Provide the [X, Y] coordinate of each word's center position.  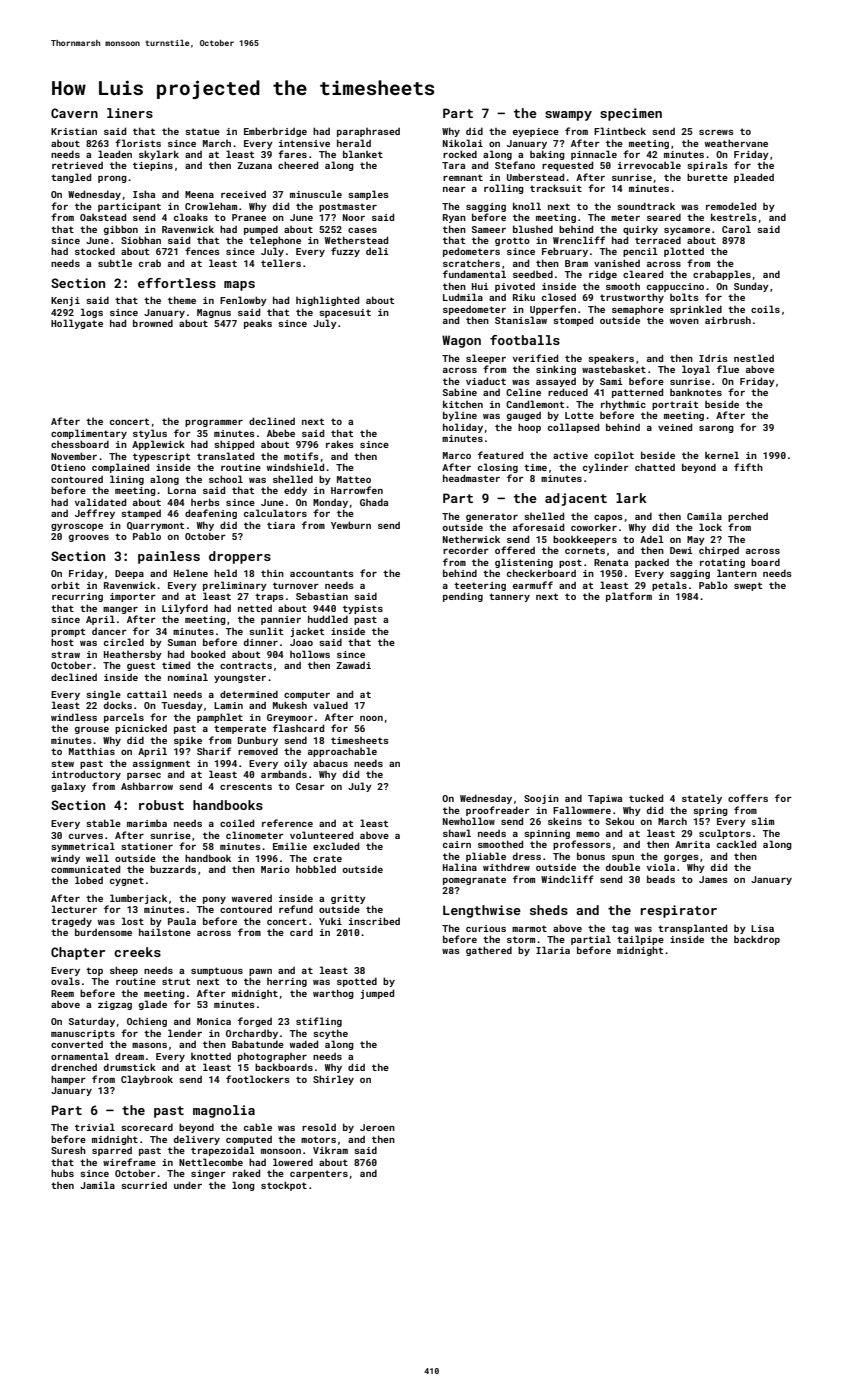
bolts [684, 297]
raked [246, 1173]
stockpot [284, 1186]
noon [371, 718]
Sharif [214, 751]
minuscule [316, 194]
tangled [71, 178]
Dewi [681, 550]
